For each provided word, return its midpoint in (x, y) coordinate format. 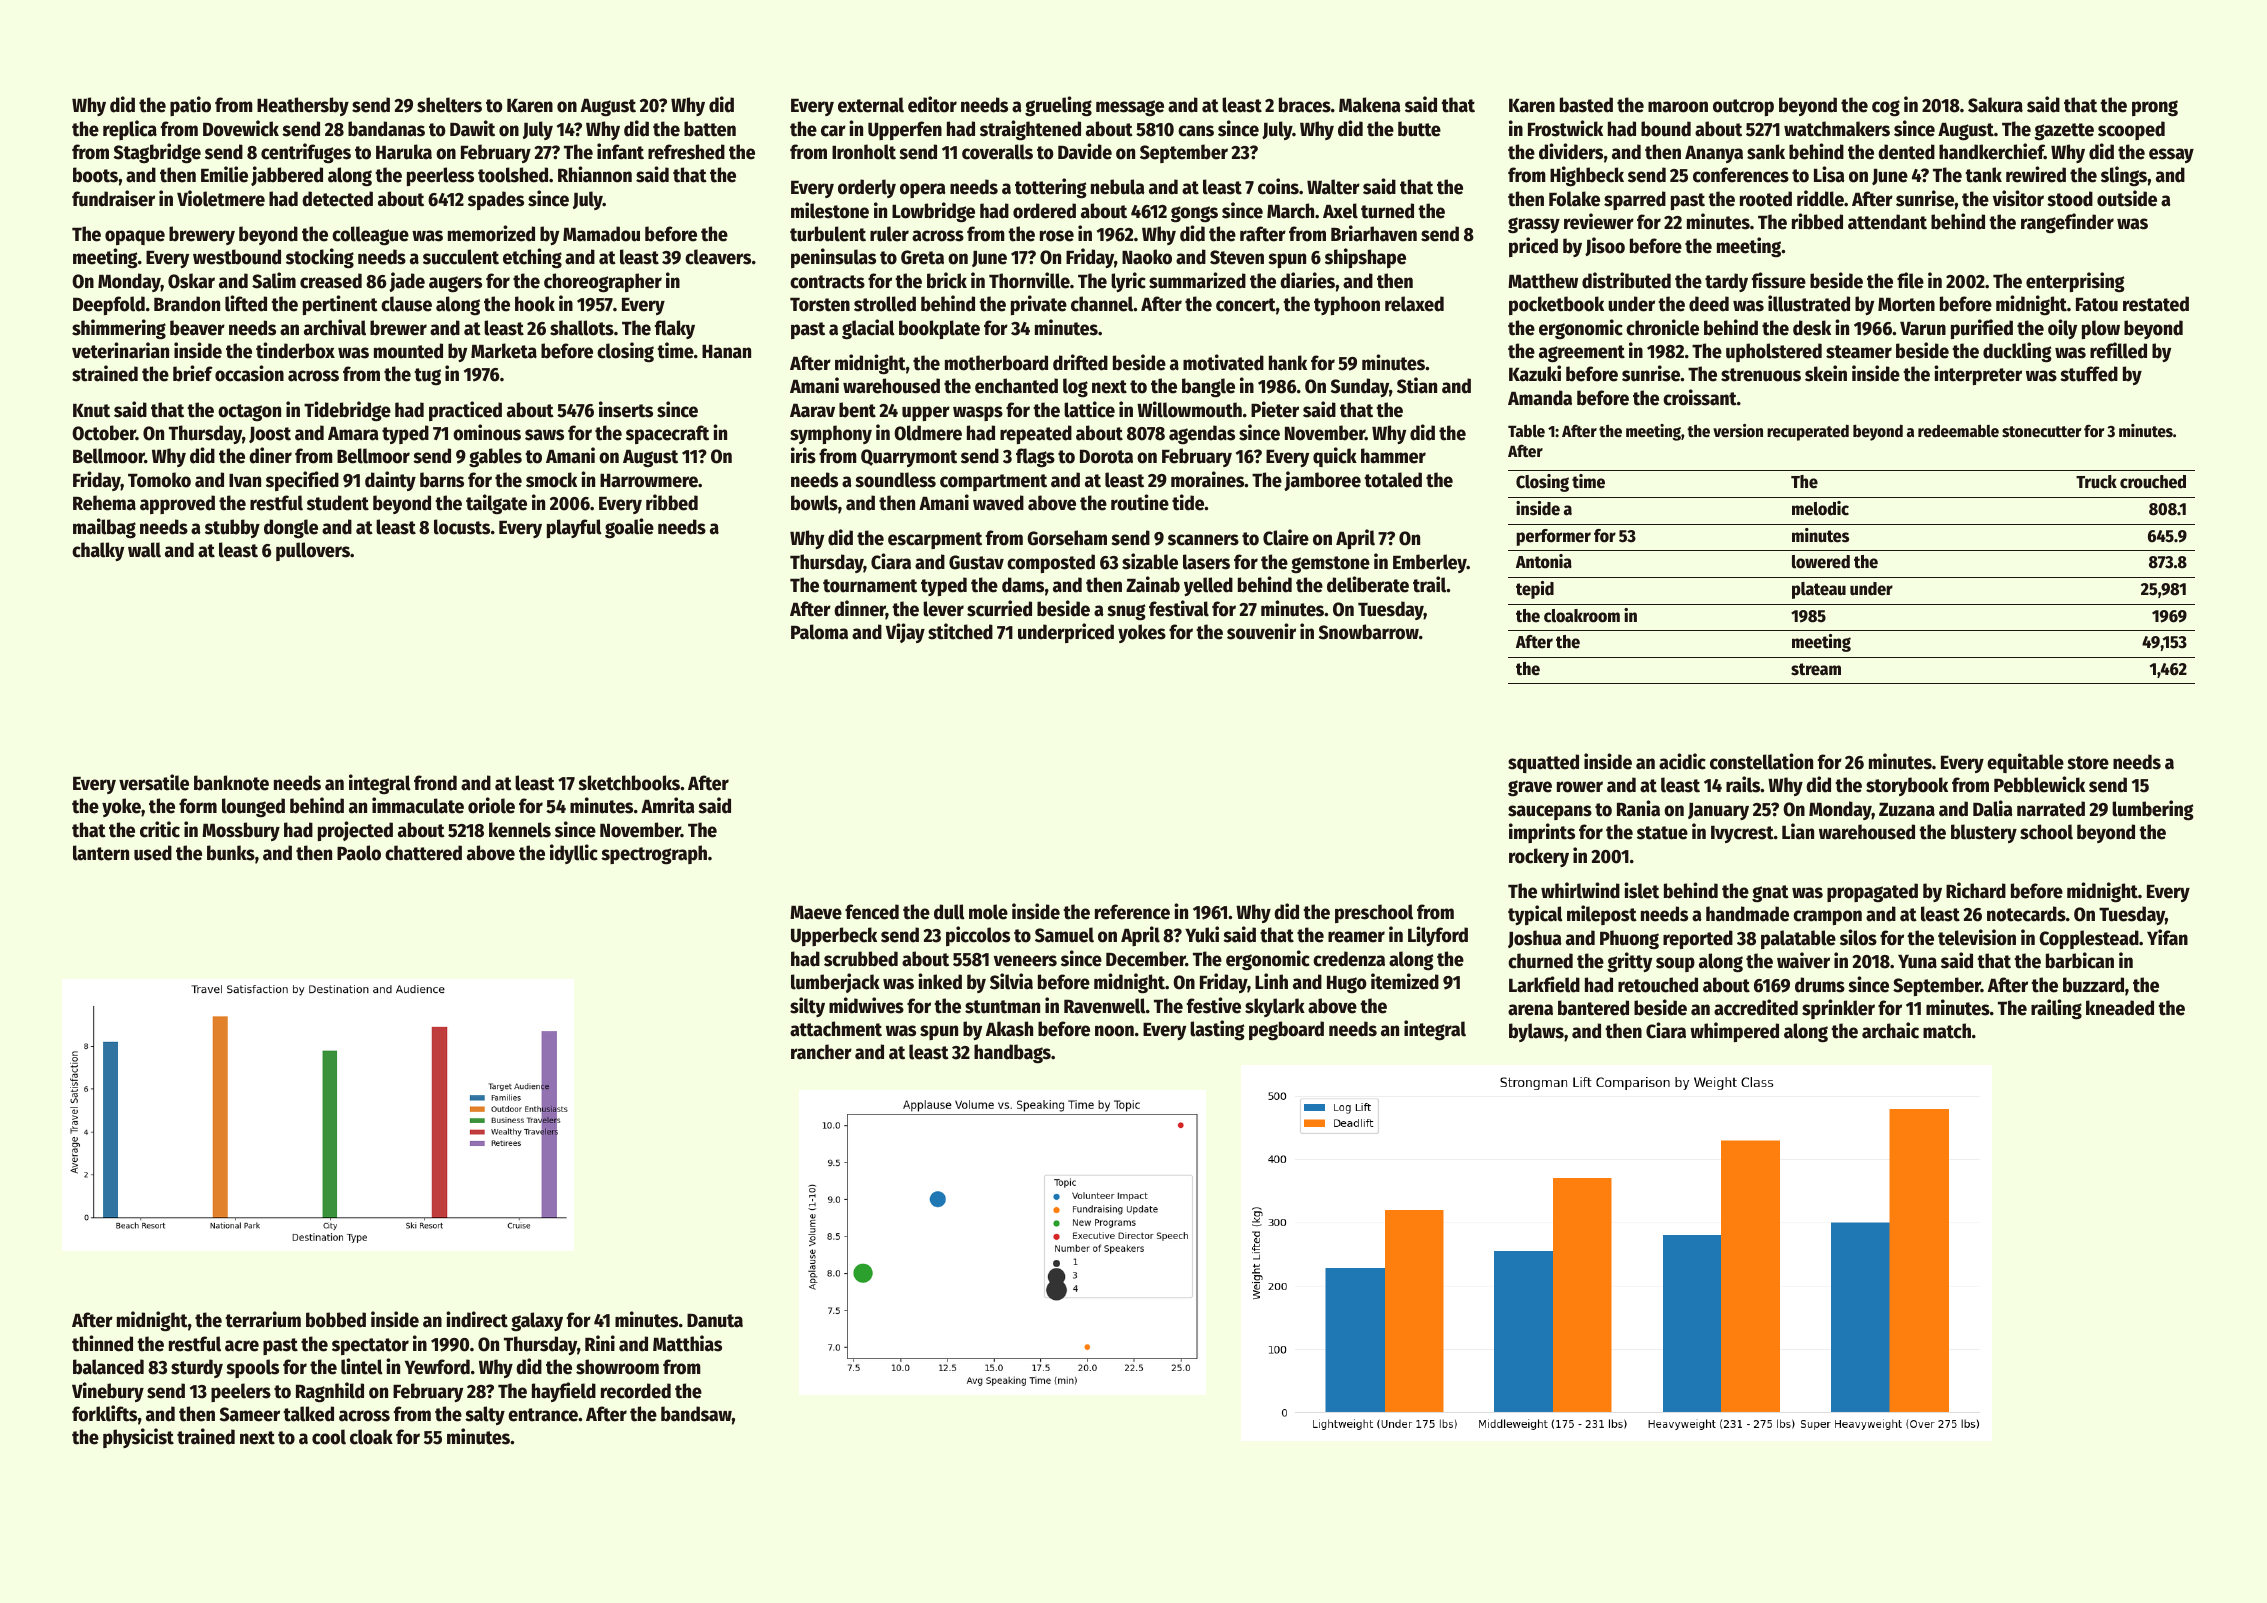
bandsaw (696, 1414)
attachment (836, 1029)
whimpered (1734, 1032)
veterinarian (120, 350)
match (1947, 1031)
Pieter (1275, 409)
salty (485, 1415)
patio (190, 106)
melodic (1820, 508)
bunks (231, 853)
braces (1305, 105)
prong (2155, 108)
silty (807, 1007)
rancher (821, 1052)
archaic (1890, 1030)
